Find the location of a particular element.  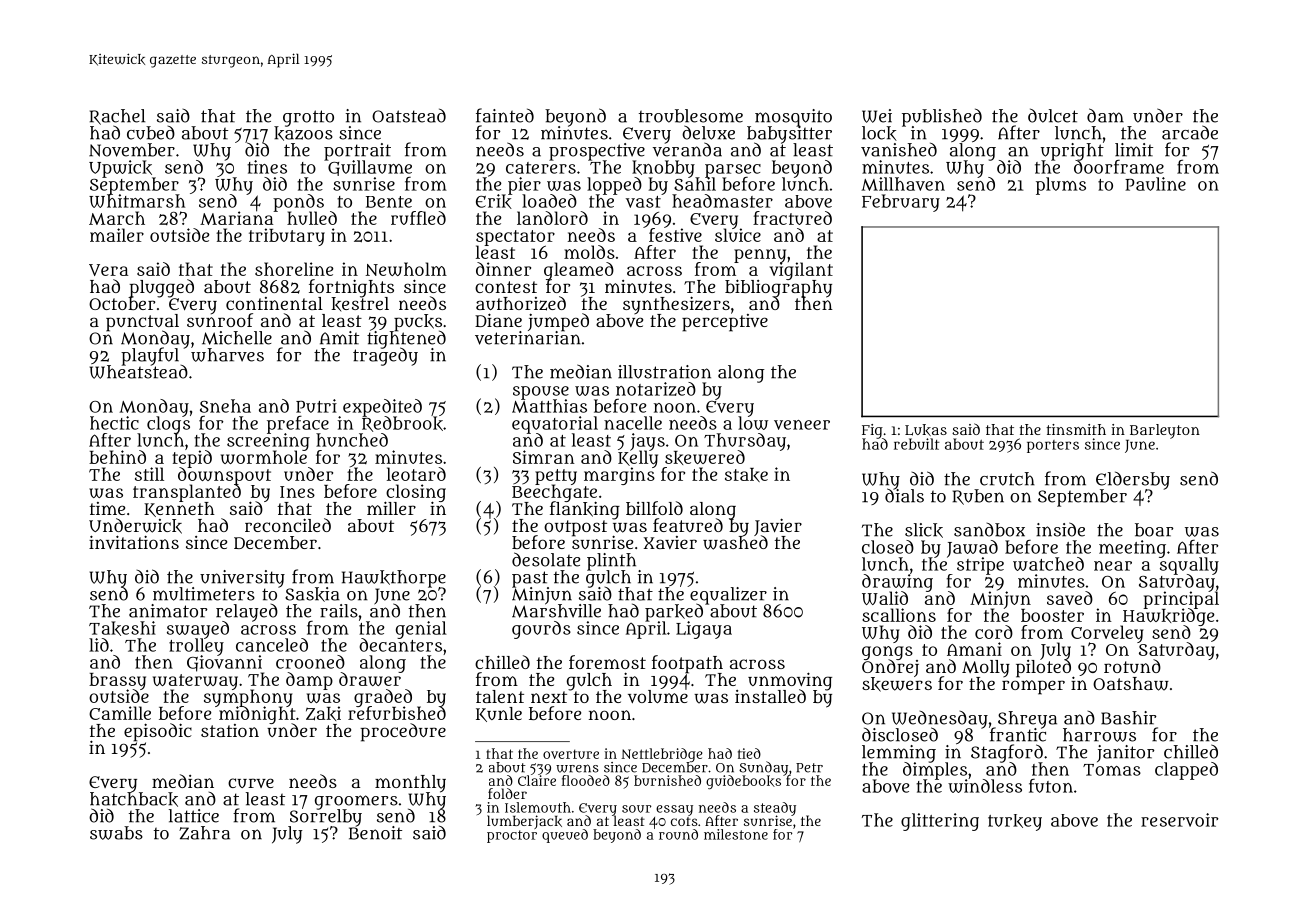

talent is located at coordinates (500, 696).
